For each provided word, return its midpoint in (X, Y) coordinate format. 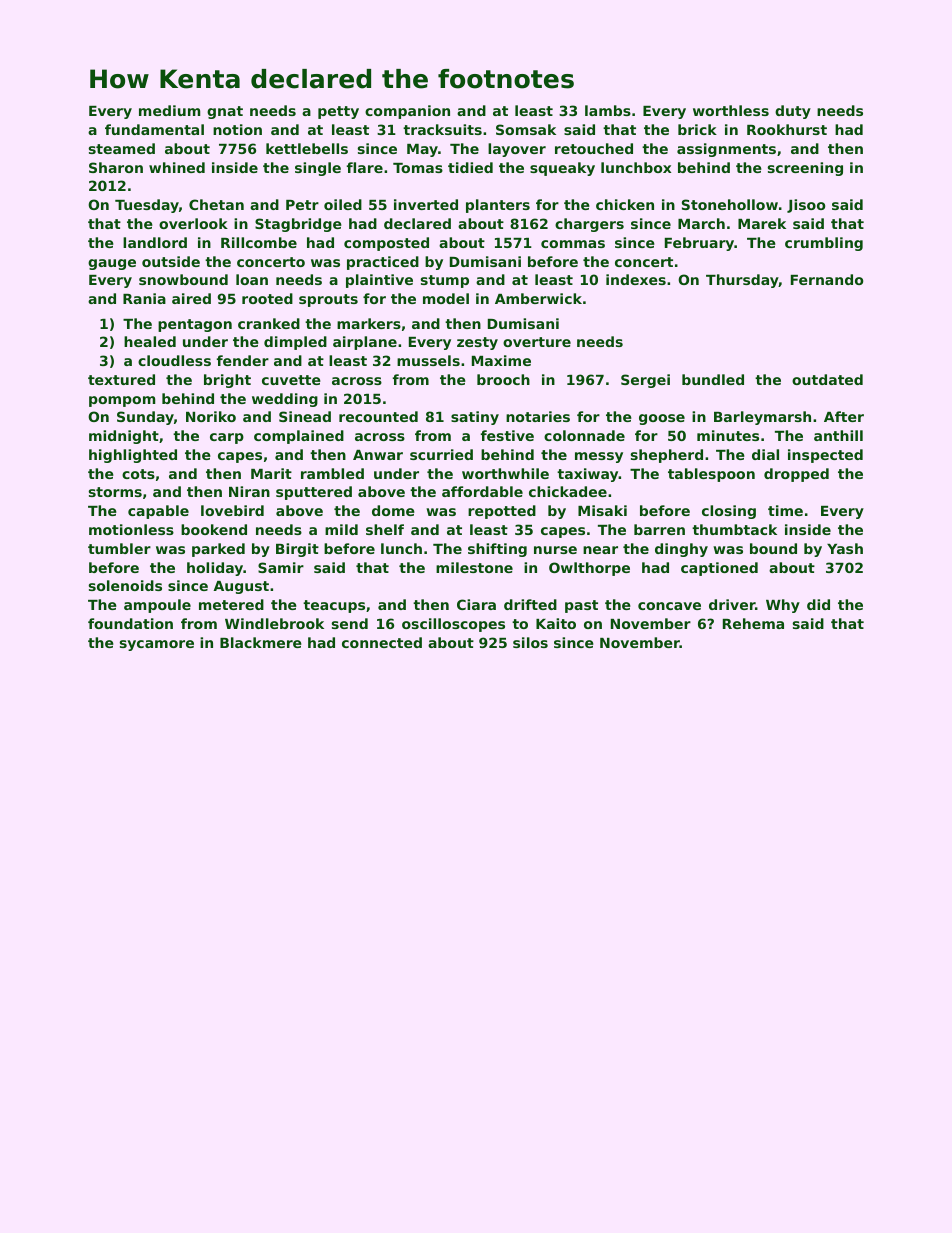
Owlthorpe (589, 569)
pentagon (195, 325)
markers (369, 323)
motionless (131, 529)
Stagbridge (298, 225)
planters (498, 206)
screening (805, 169)
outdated (827, 379)
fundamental (154, 129)
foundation (130, 623)
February (699, 244)
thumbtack (734, 529)
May (422, 150)
